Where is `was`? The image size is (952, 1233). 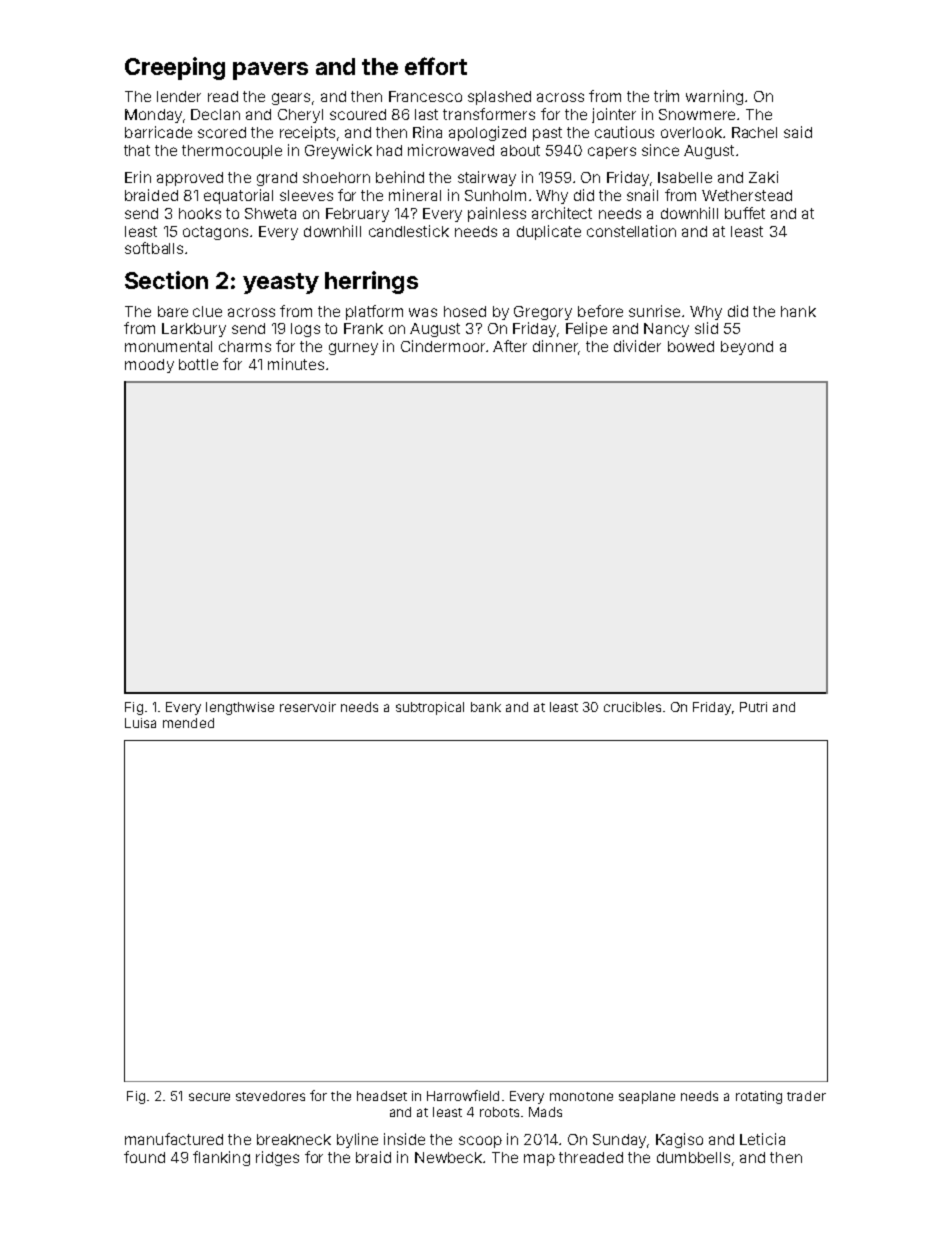 was is located at coordinates (423, 312).
